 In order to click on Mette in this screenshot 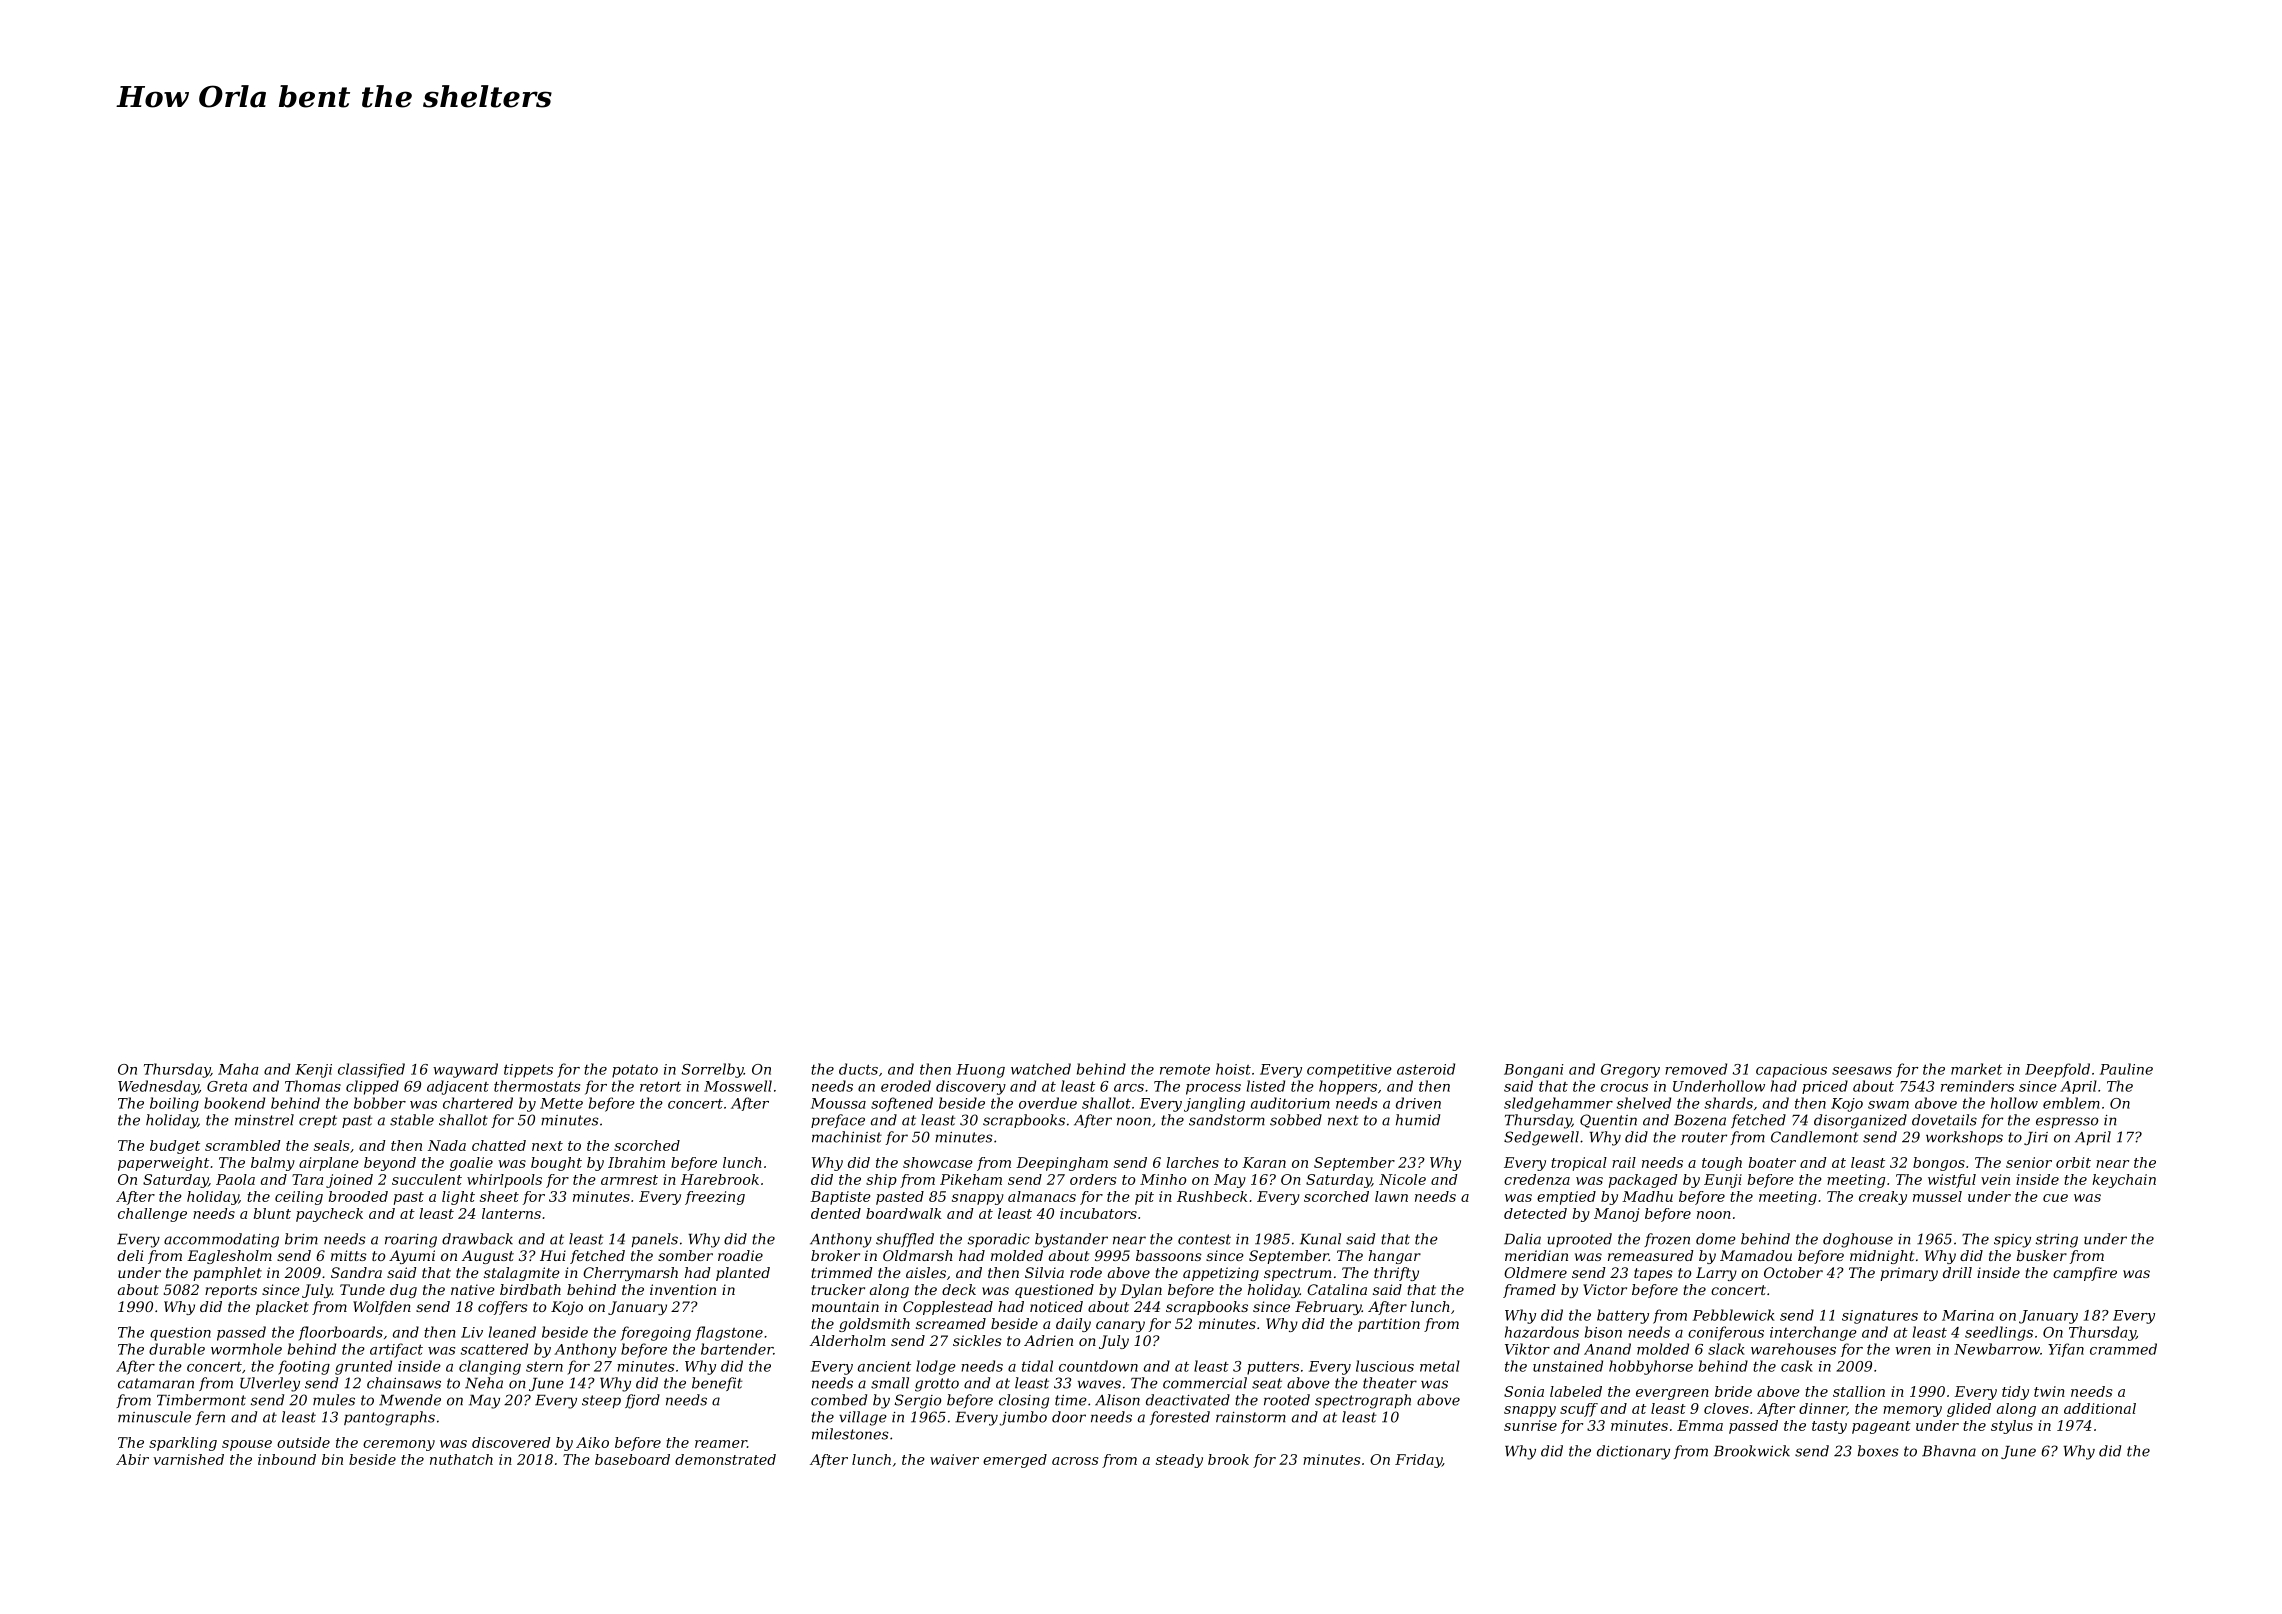, I will do `click(561, 1103)`.
